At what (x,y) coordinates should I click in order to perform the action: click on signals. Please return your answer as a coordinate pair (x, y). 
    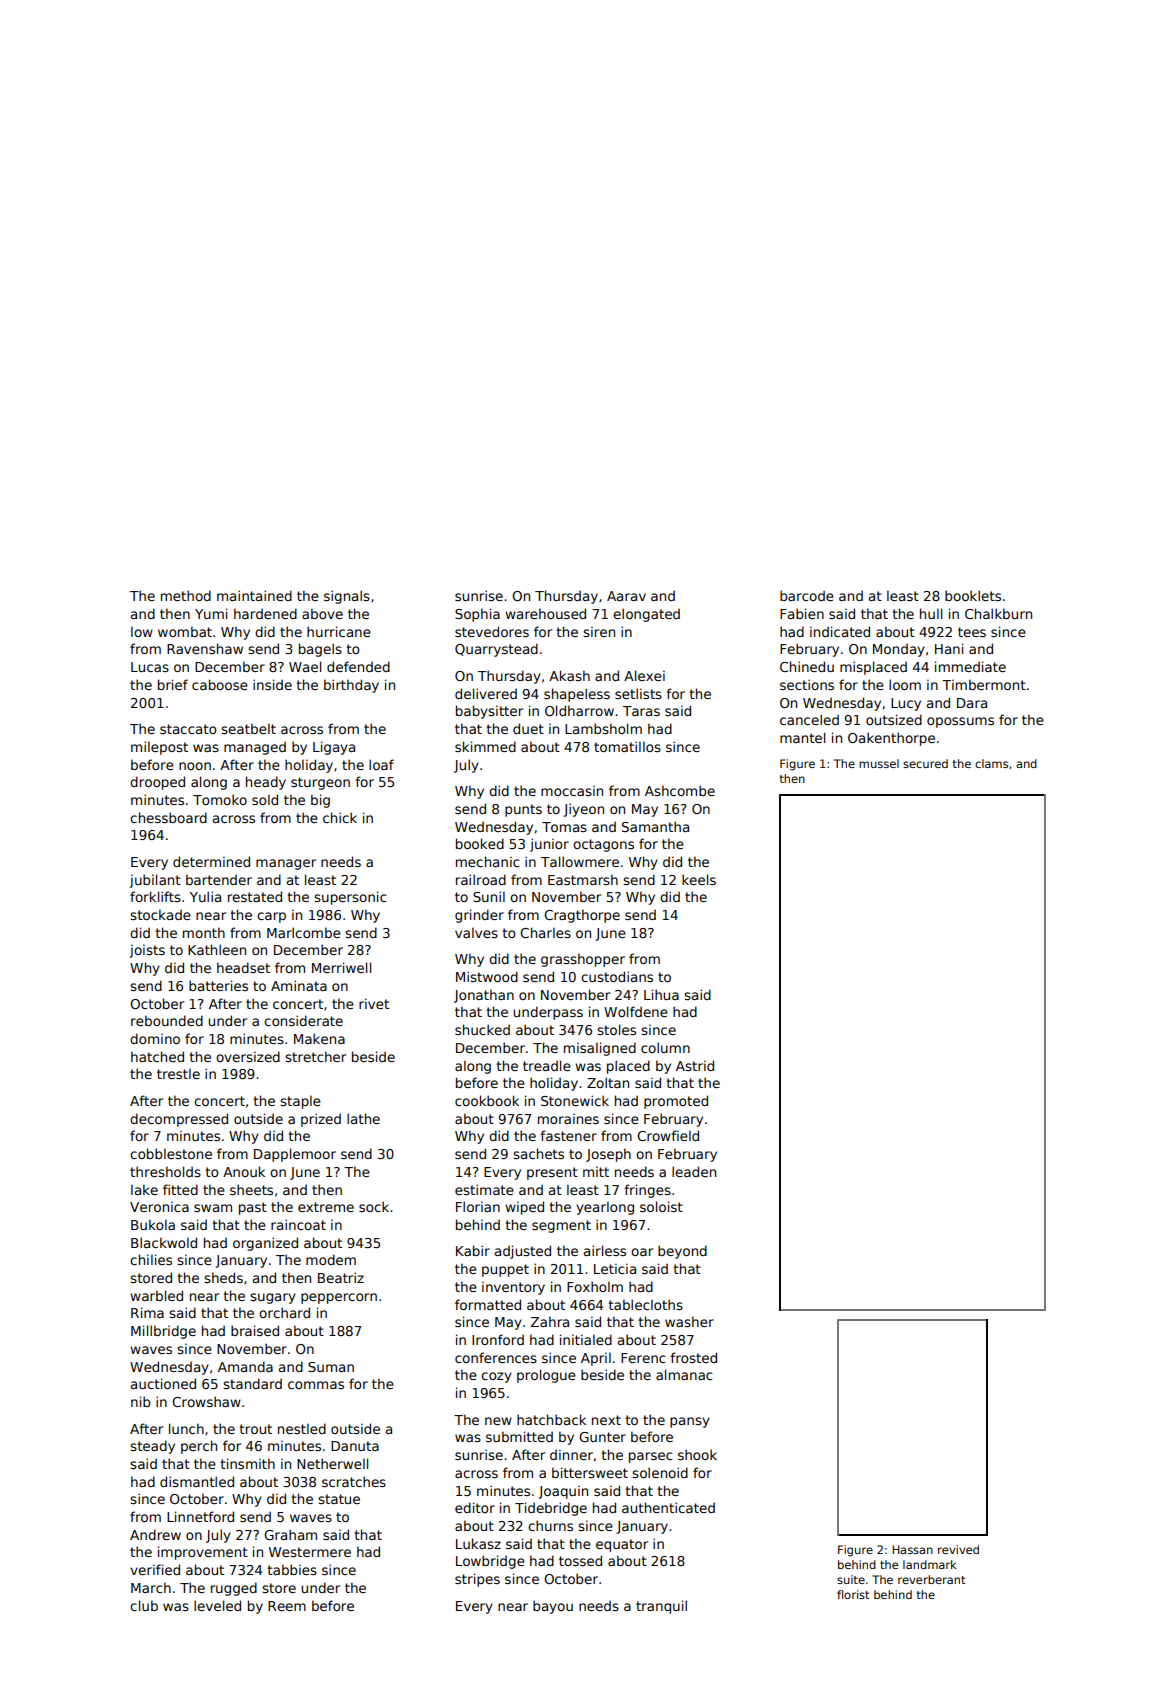
    Looking at the image, I should click on (347, 597).
